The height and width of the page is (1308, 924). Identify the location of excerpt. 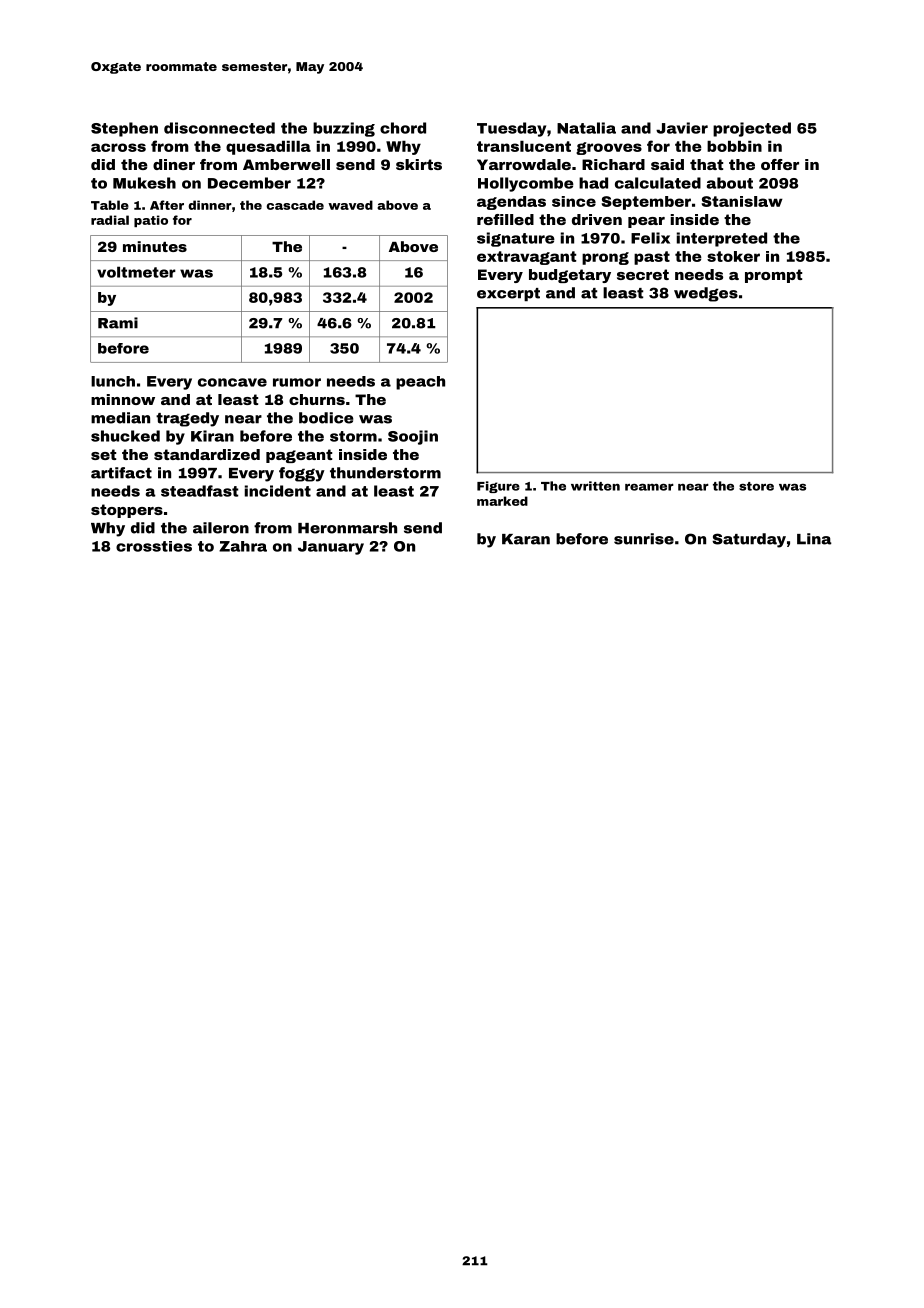
(508, 294).
